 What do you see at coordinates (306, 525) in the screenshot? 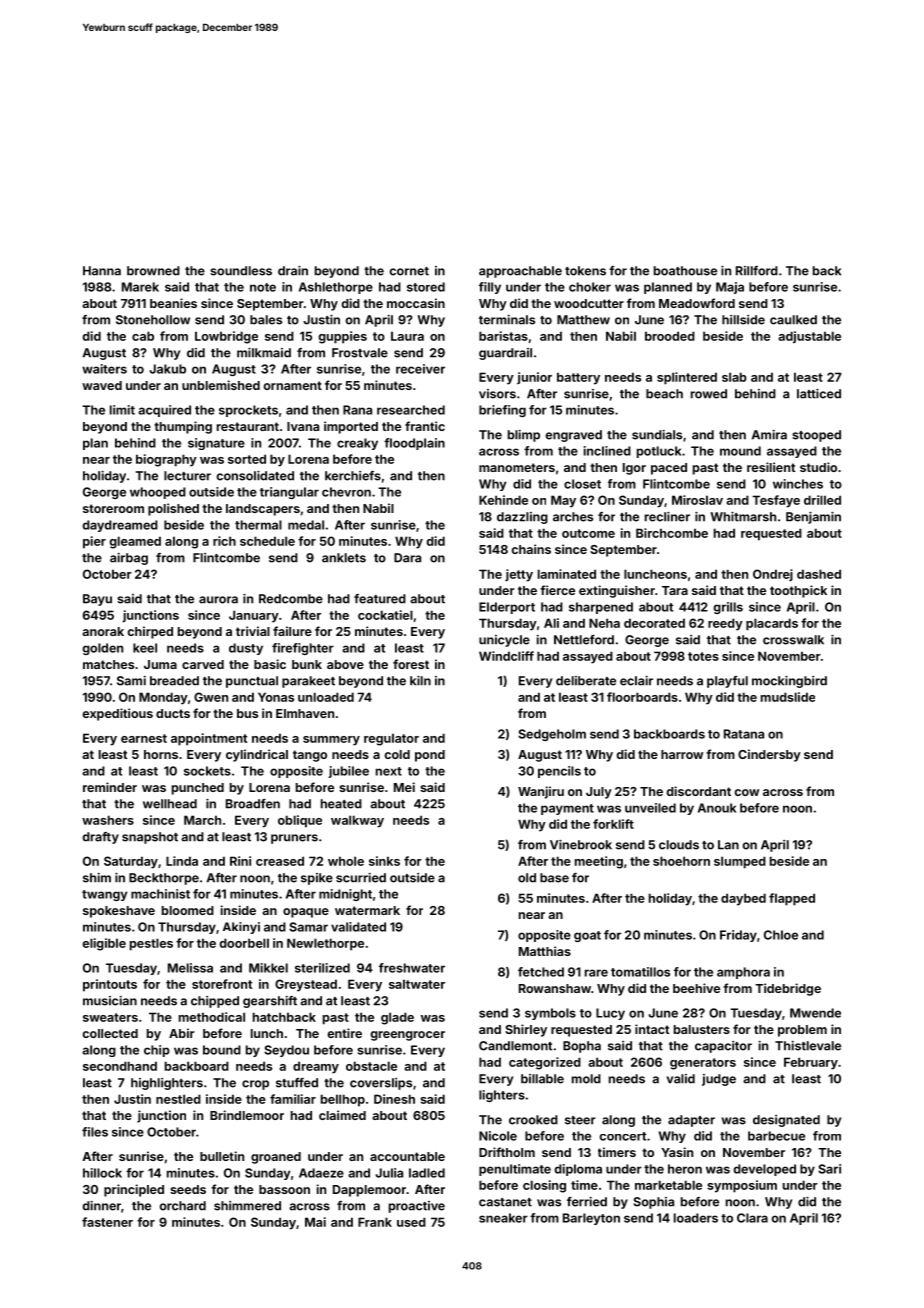
I see `medal` at bounding box center [306, 525].
